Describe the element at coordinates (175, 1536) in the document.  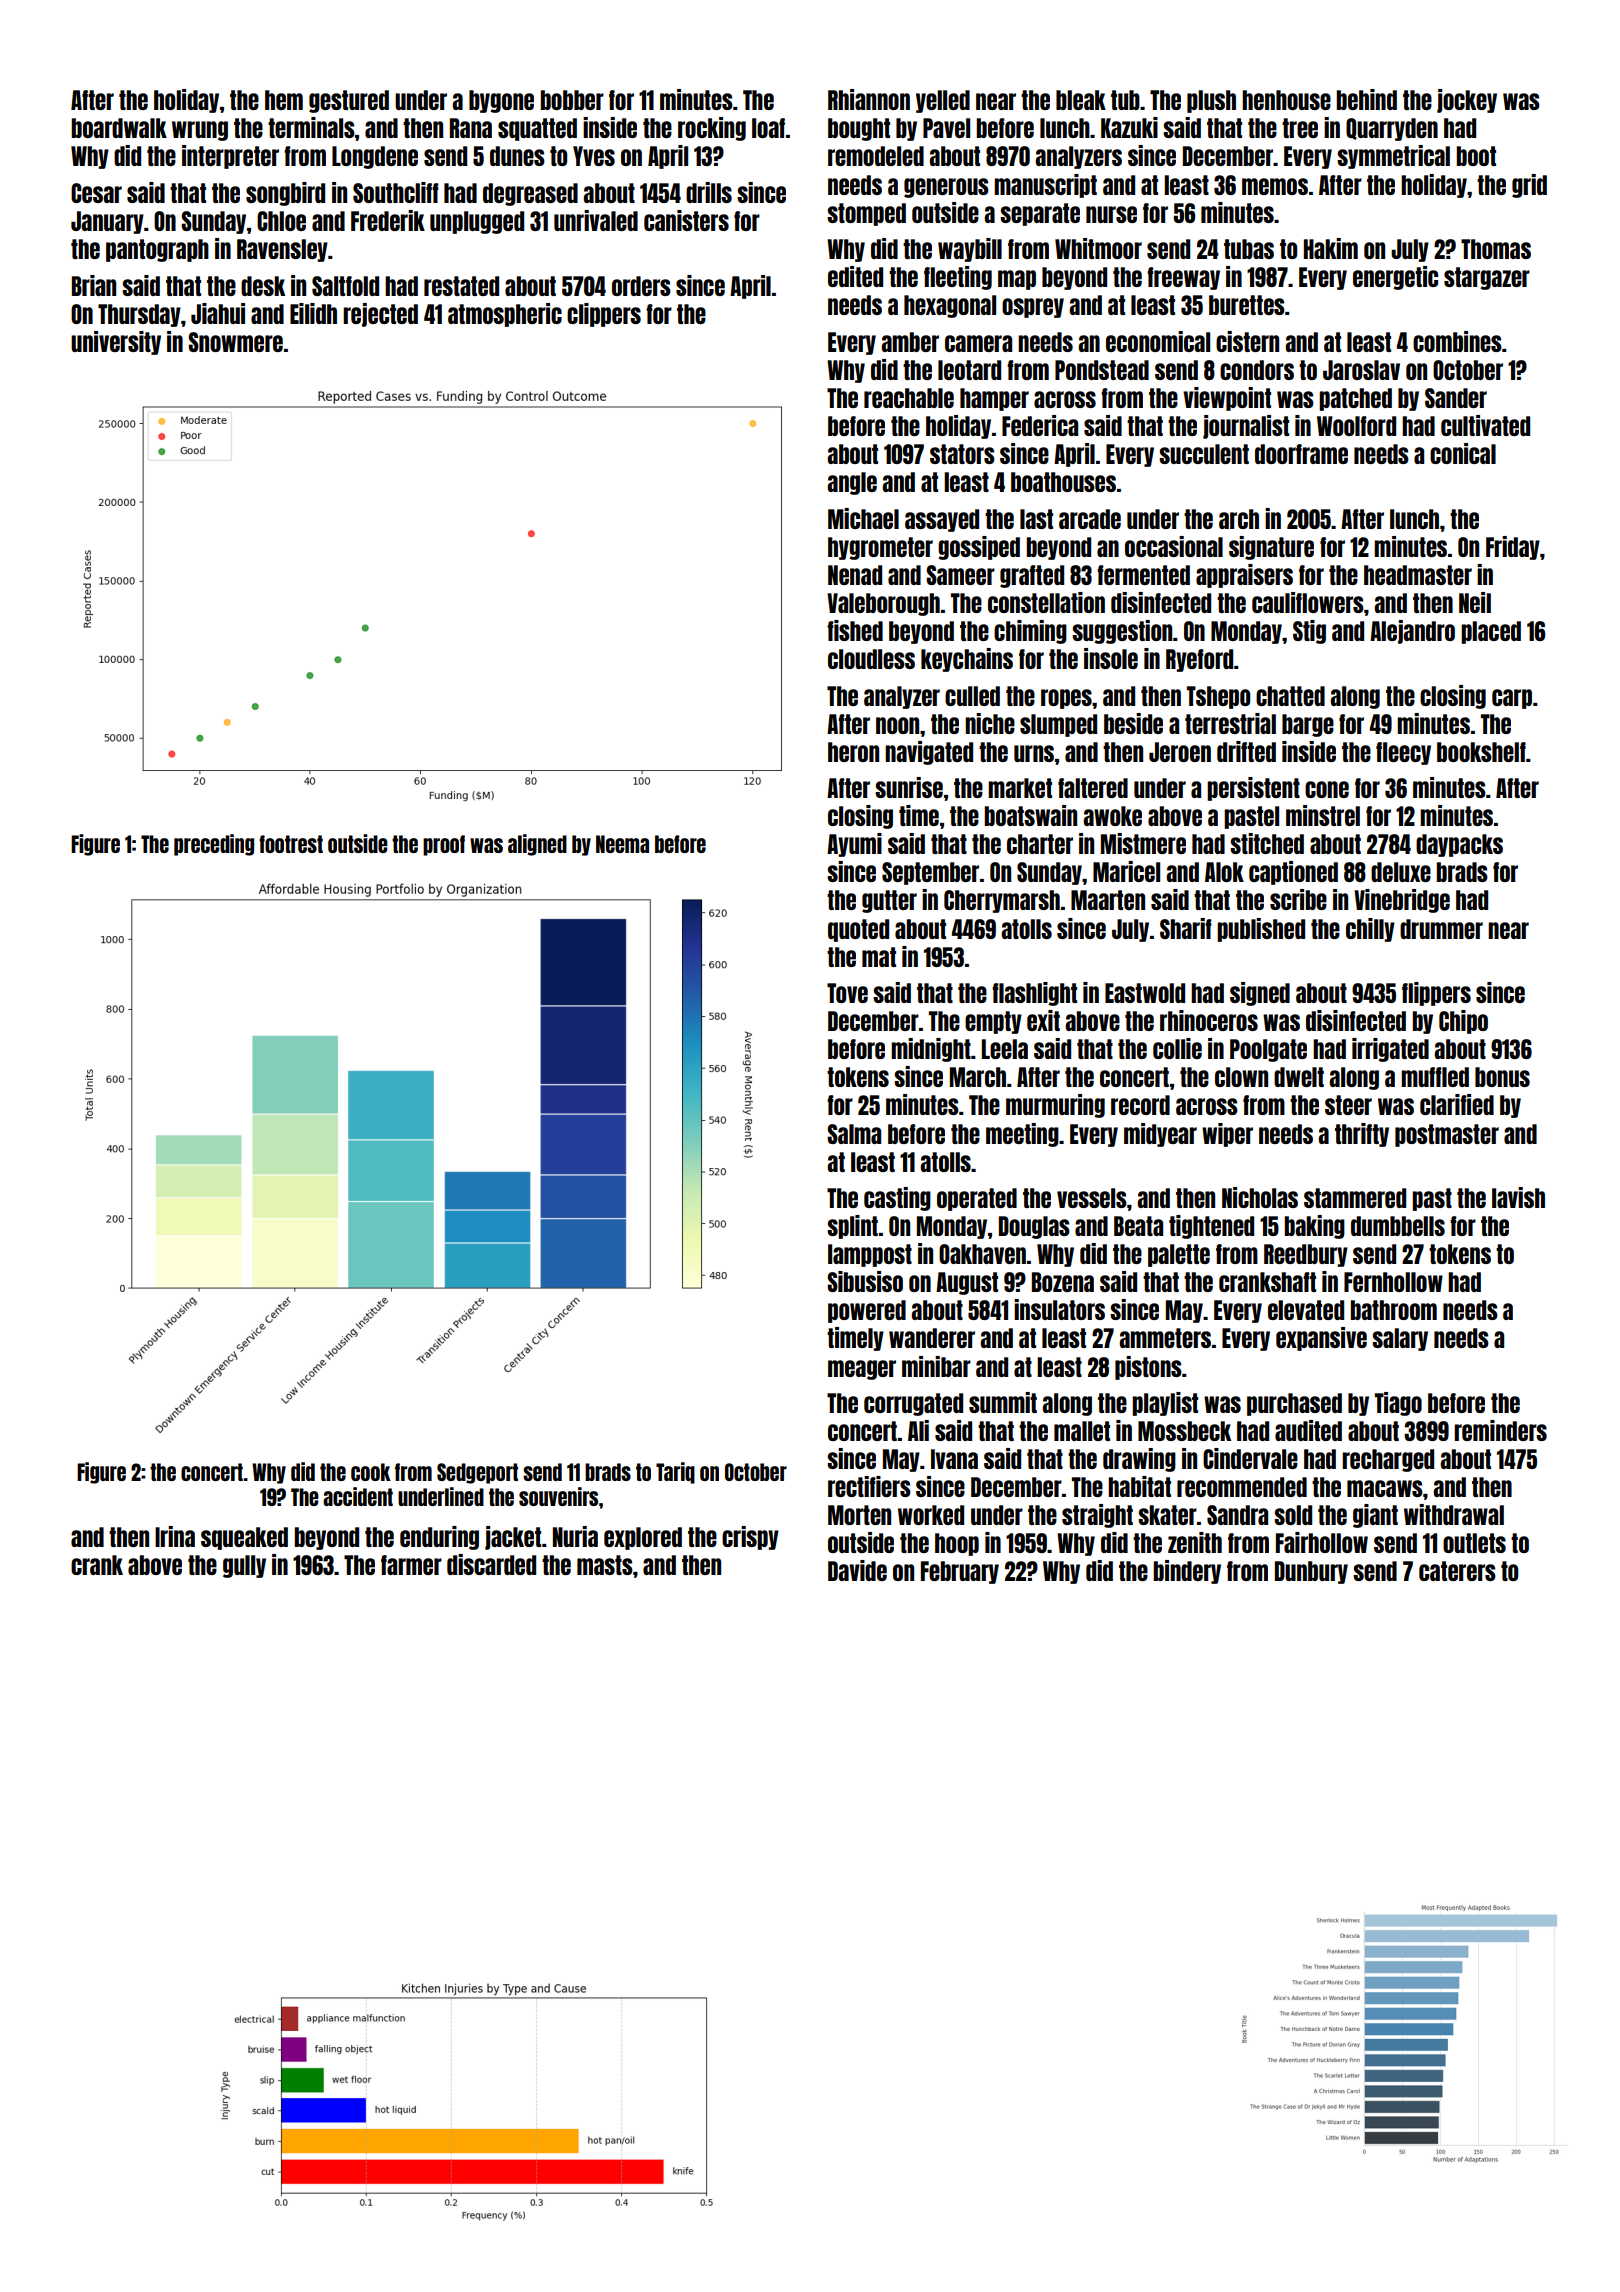
I see `Irina` at that location.
